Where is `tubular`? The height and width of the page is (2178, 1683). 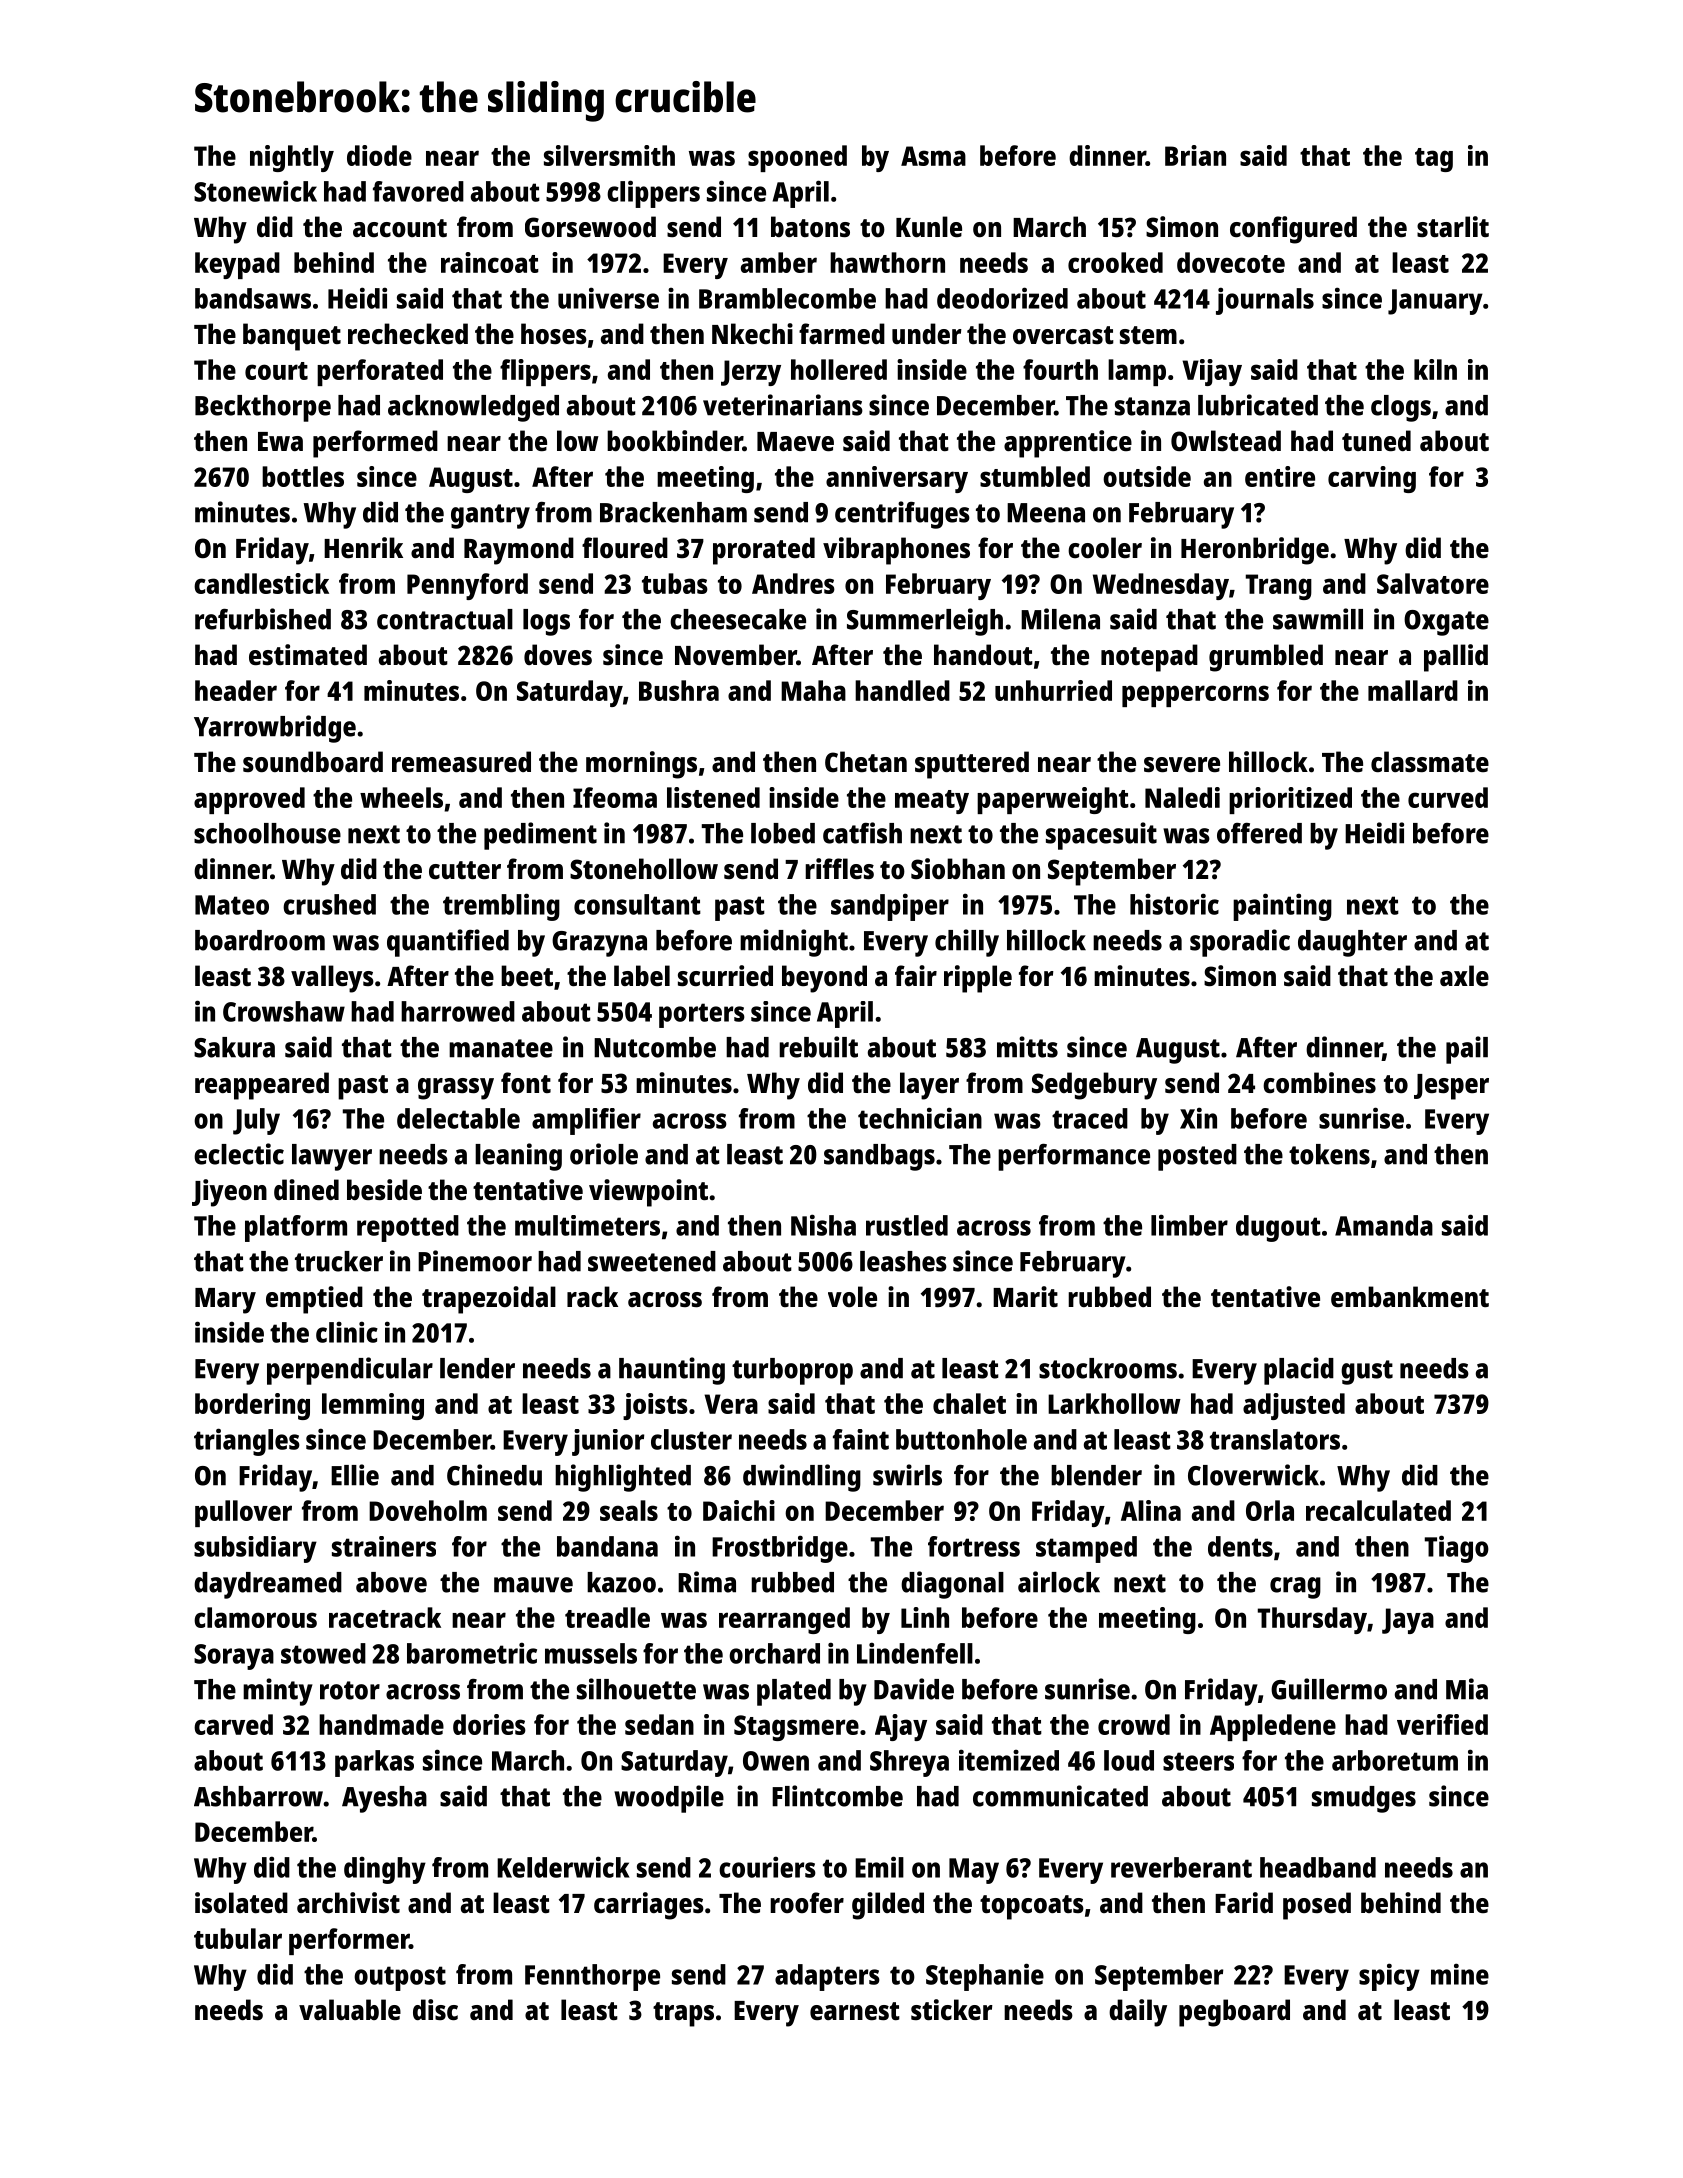 tubular is located at coordinates (238, 1938).
